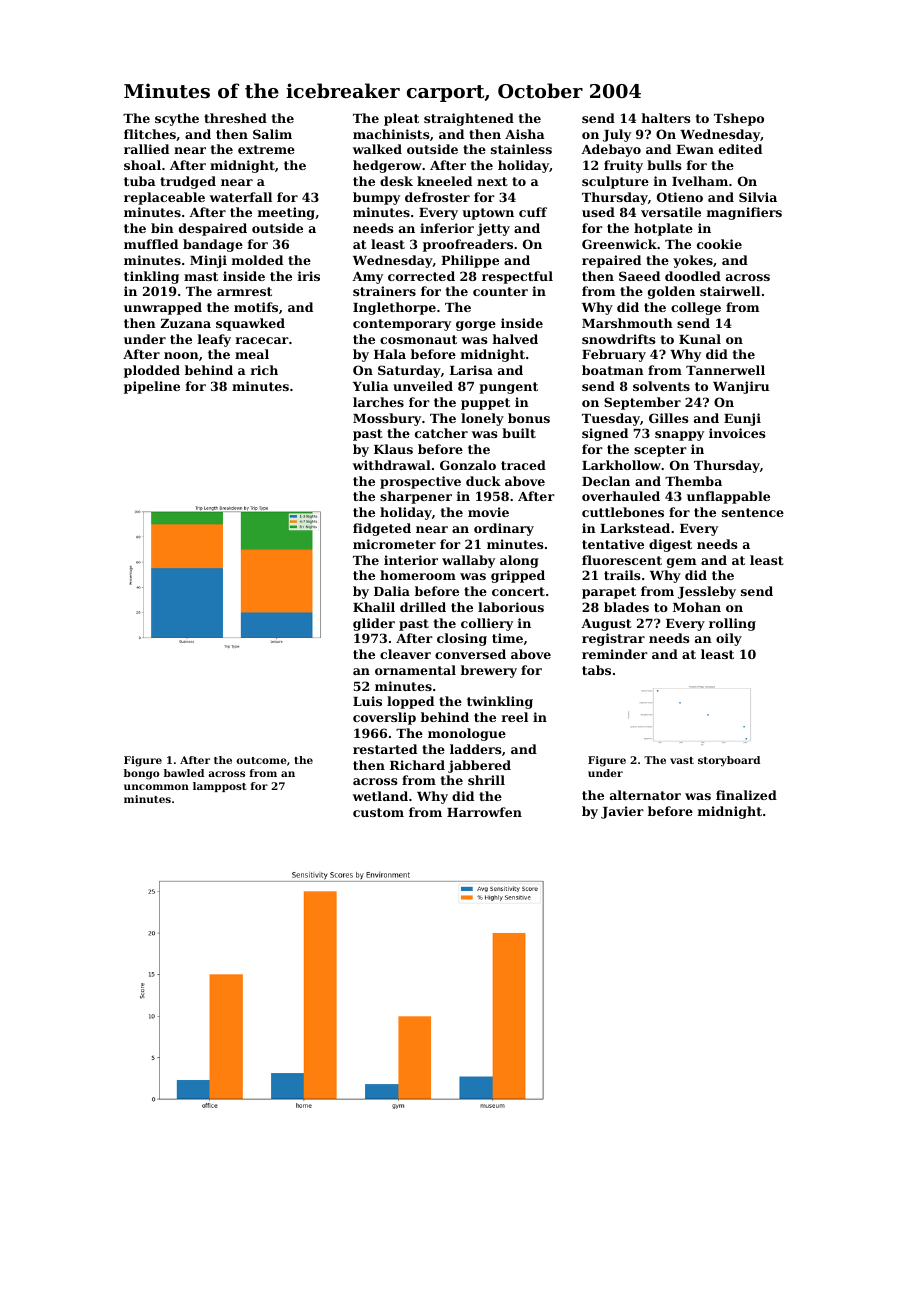  Describe the element at coordinates (252, 354) in the screenshot. I see `meal` at that location.
